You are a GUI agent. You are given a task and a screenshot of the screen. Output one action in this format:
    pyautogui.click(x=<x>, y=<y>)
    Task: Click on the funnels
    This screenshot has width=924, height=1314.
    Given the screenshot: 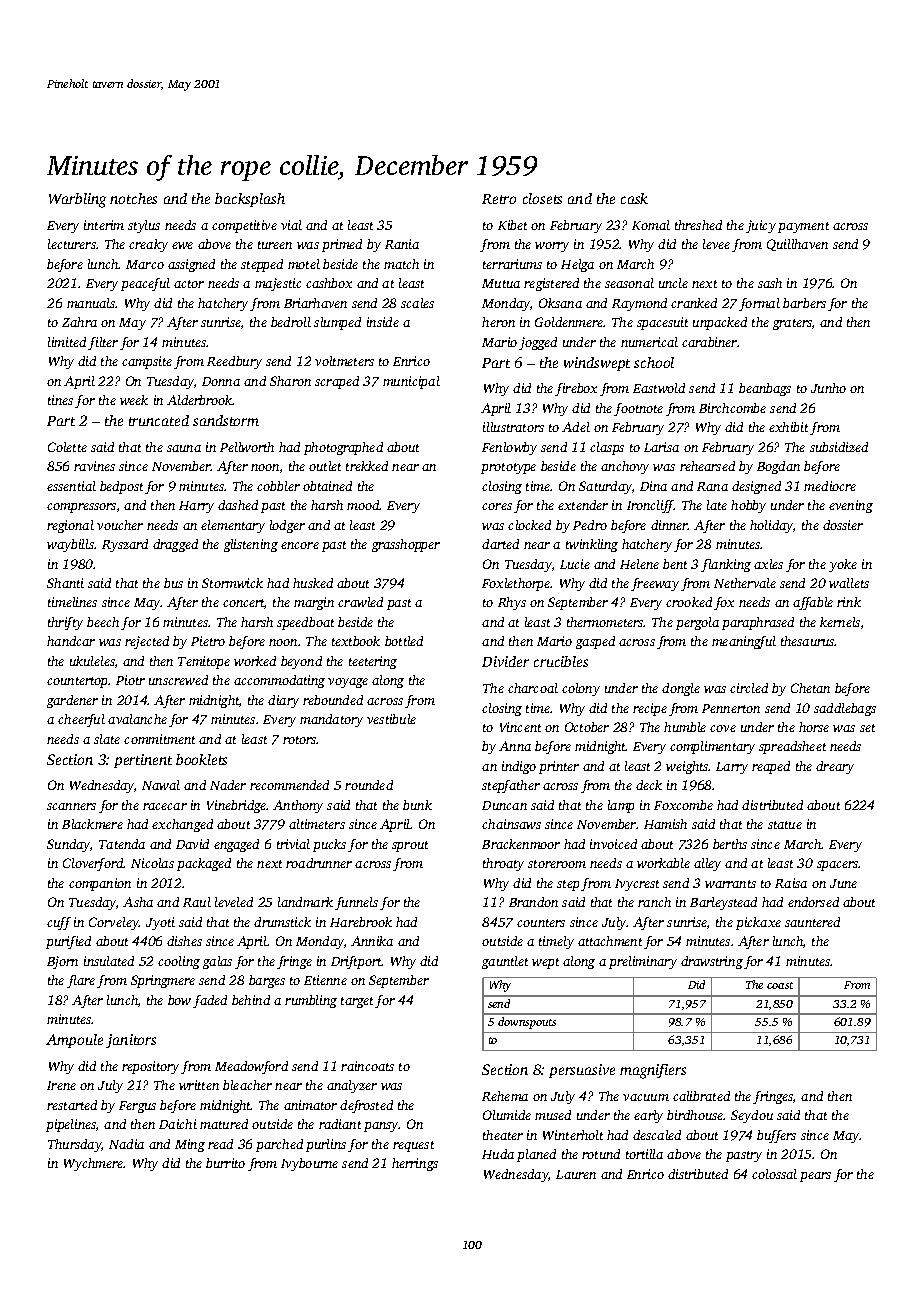 What is the action you would take?
    pyautogui.click(x=356, y=903)
